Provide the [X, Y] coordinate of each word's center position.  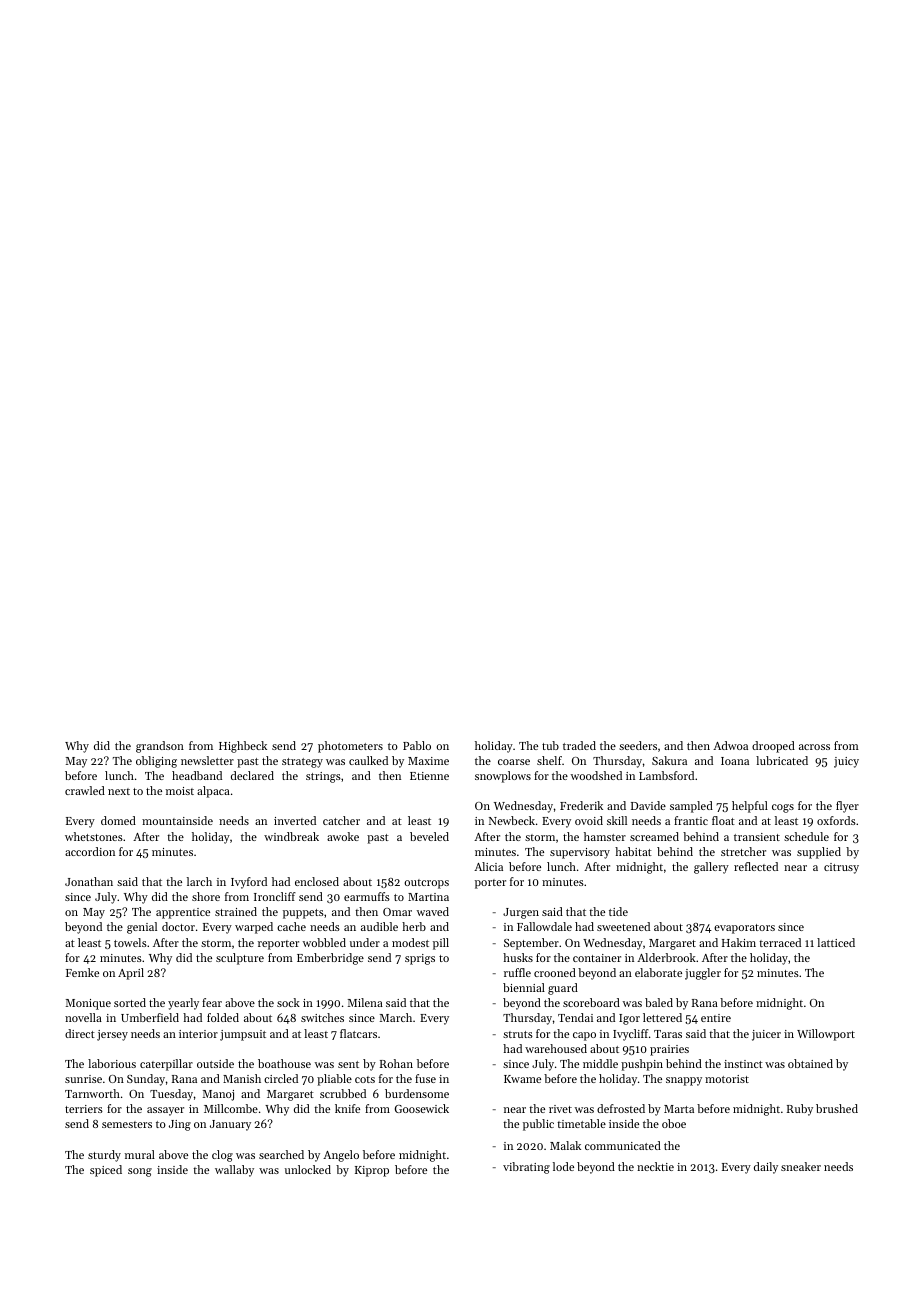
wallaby [234, 1171]
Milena [365, 1002]
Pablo [417, 745]
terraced [780, 942]
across [814, 747]
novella [83, 1017]
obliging [156, 762]
